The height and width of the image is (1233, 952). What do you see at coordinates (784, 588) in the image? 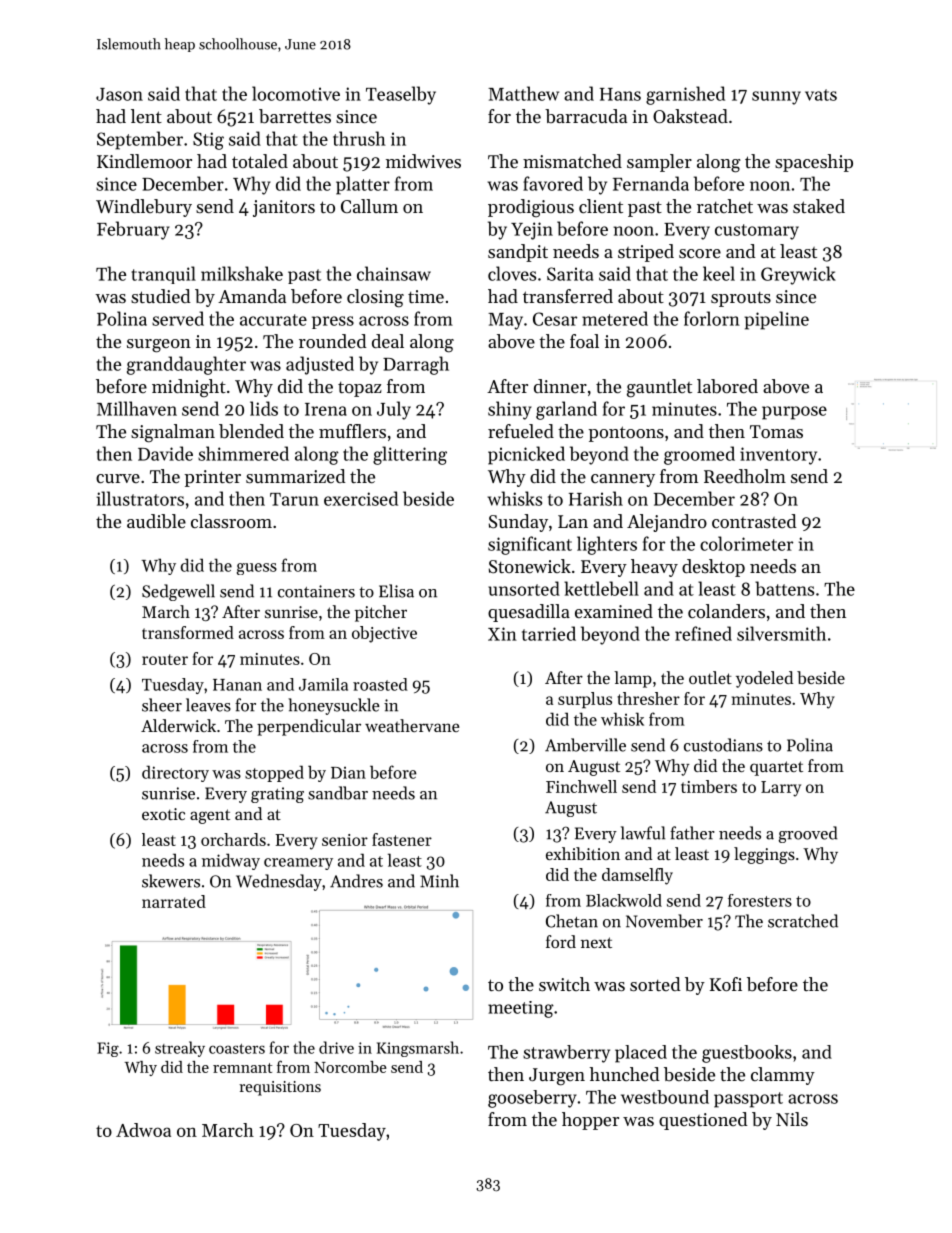
I see `battens` at bounding box center [784, 588].
